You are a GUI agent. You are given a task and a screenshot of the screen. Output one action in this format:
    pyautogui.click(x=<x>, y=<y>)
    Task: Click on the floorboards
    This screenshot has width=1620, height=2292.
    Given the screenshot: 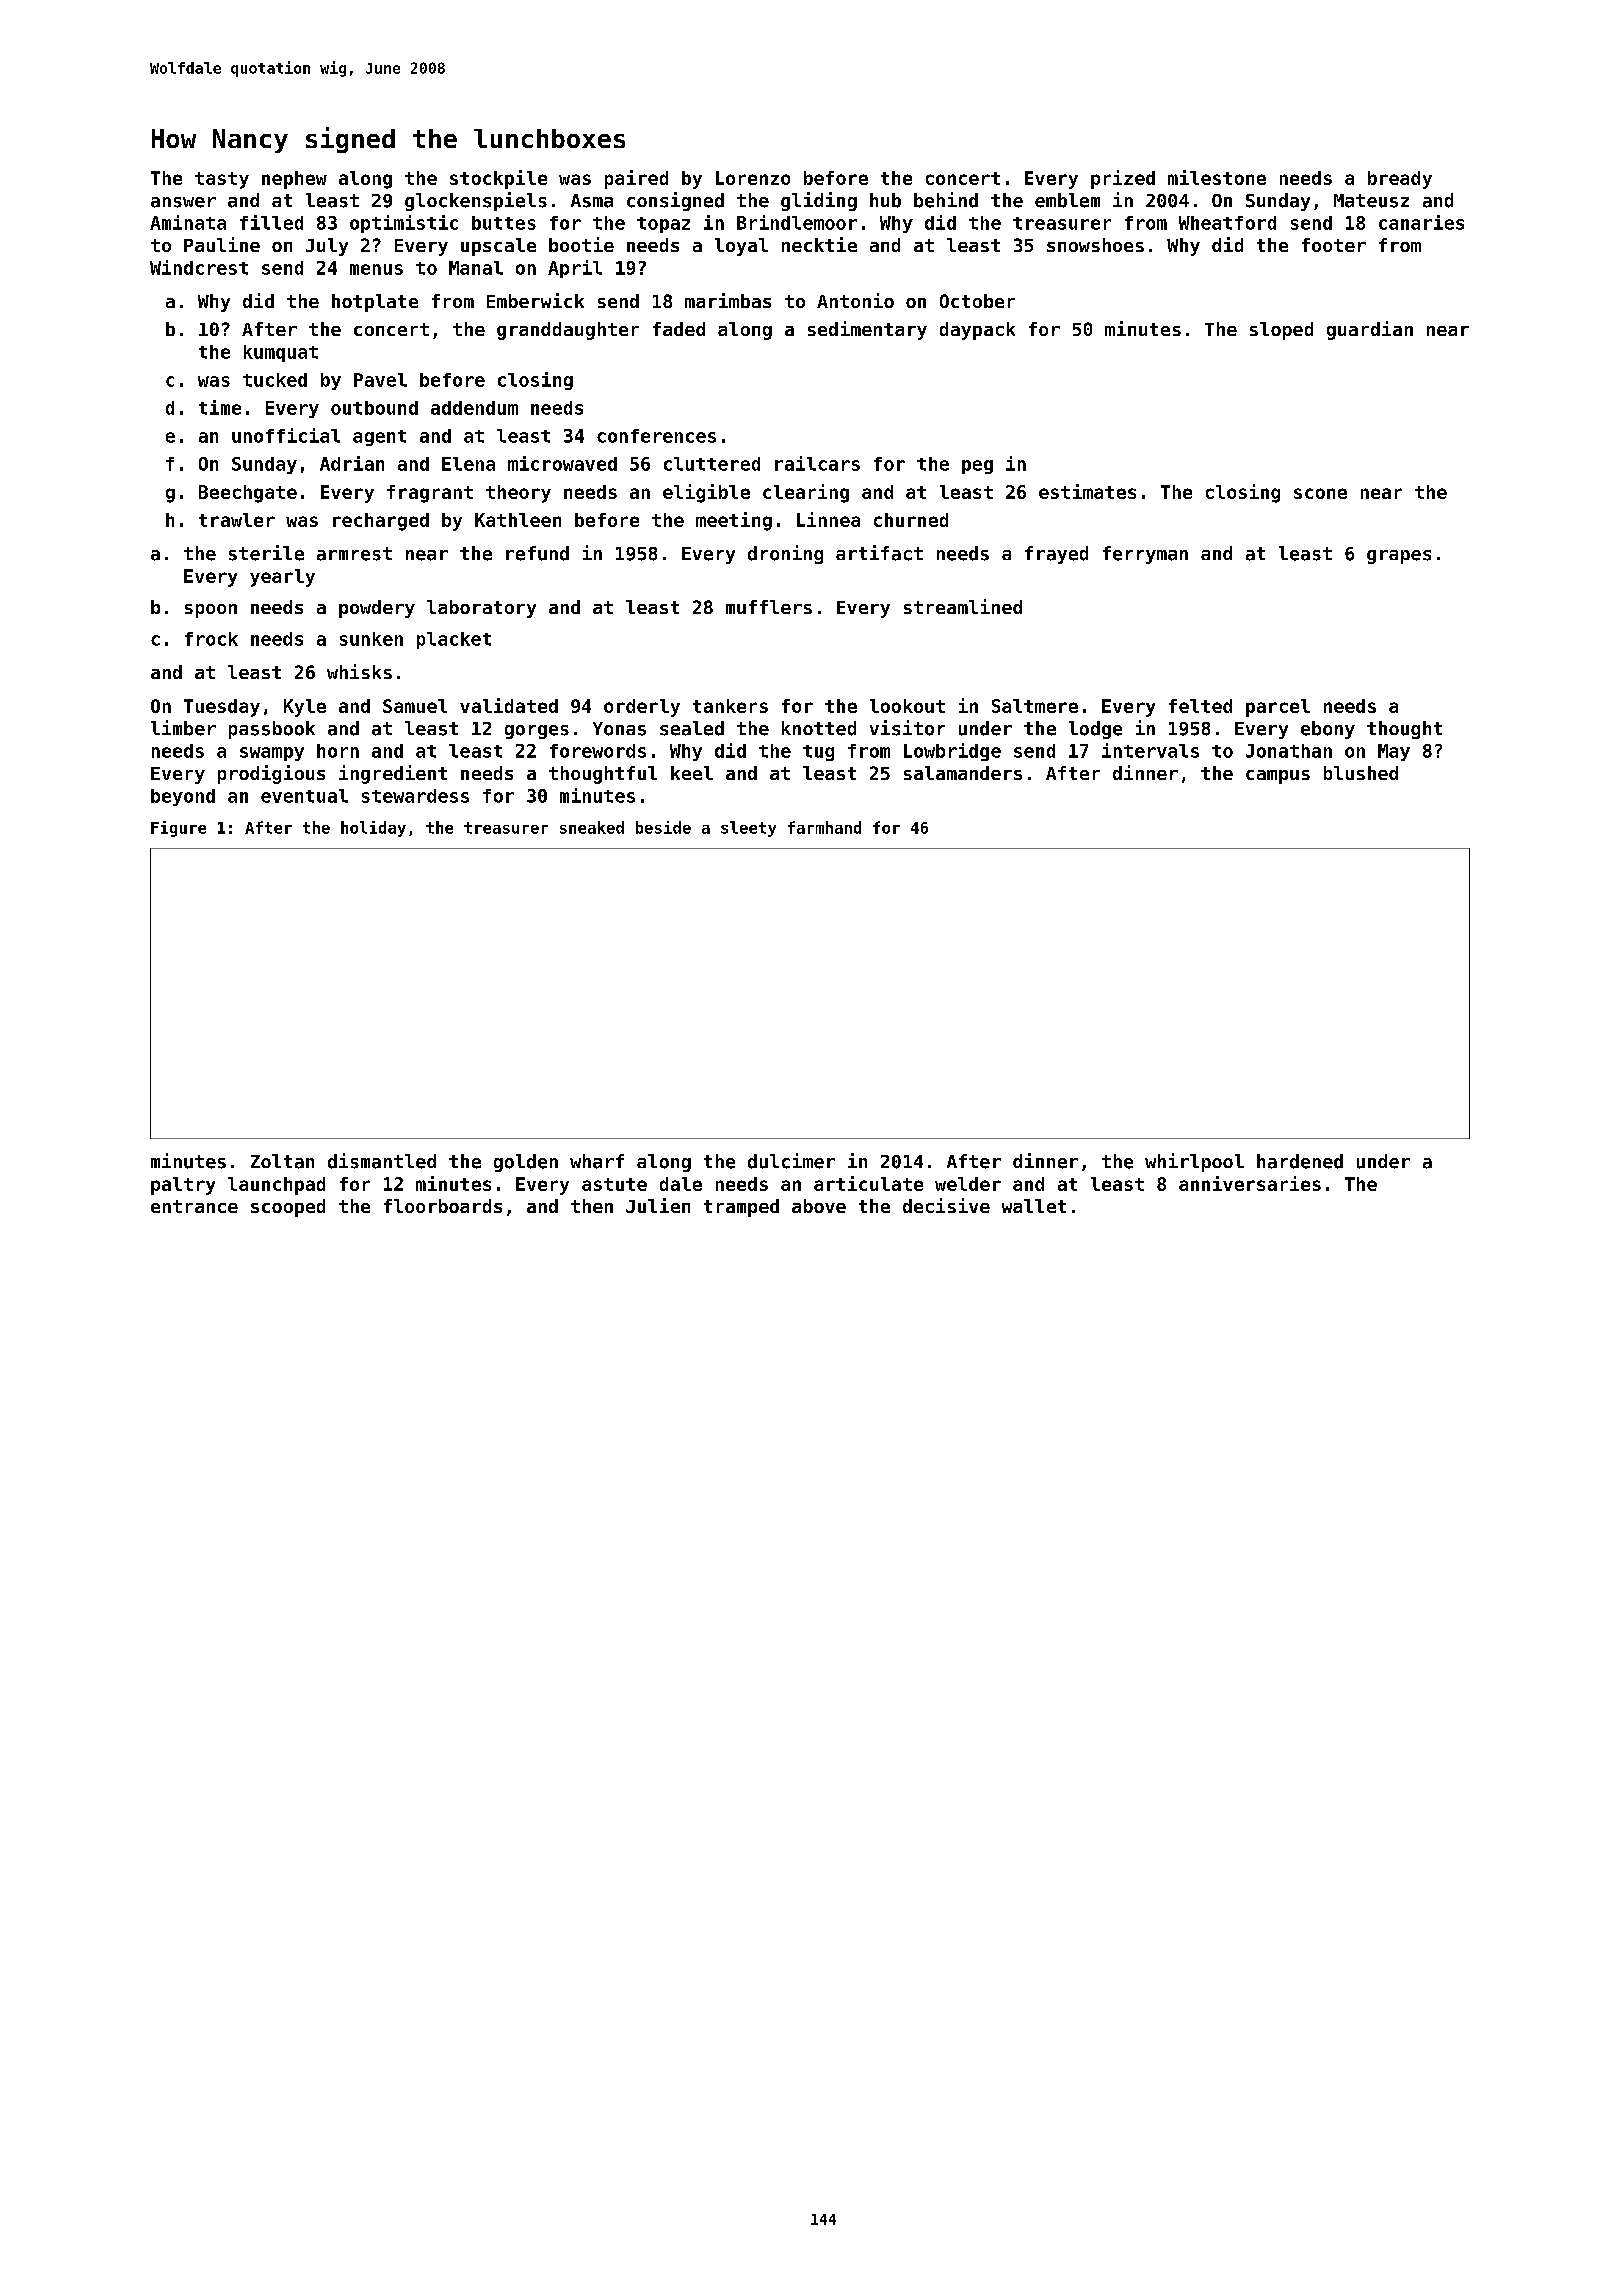 What is the action you would take?
    pyautogui.click(x=443, y=1206)
